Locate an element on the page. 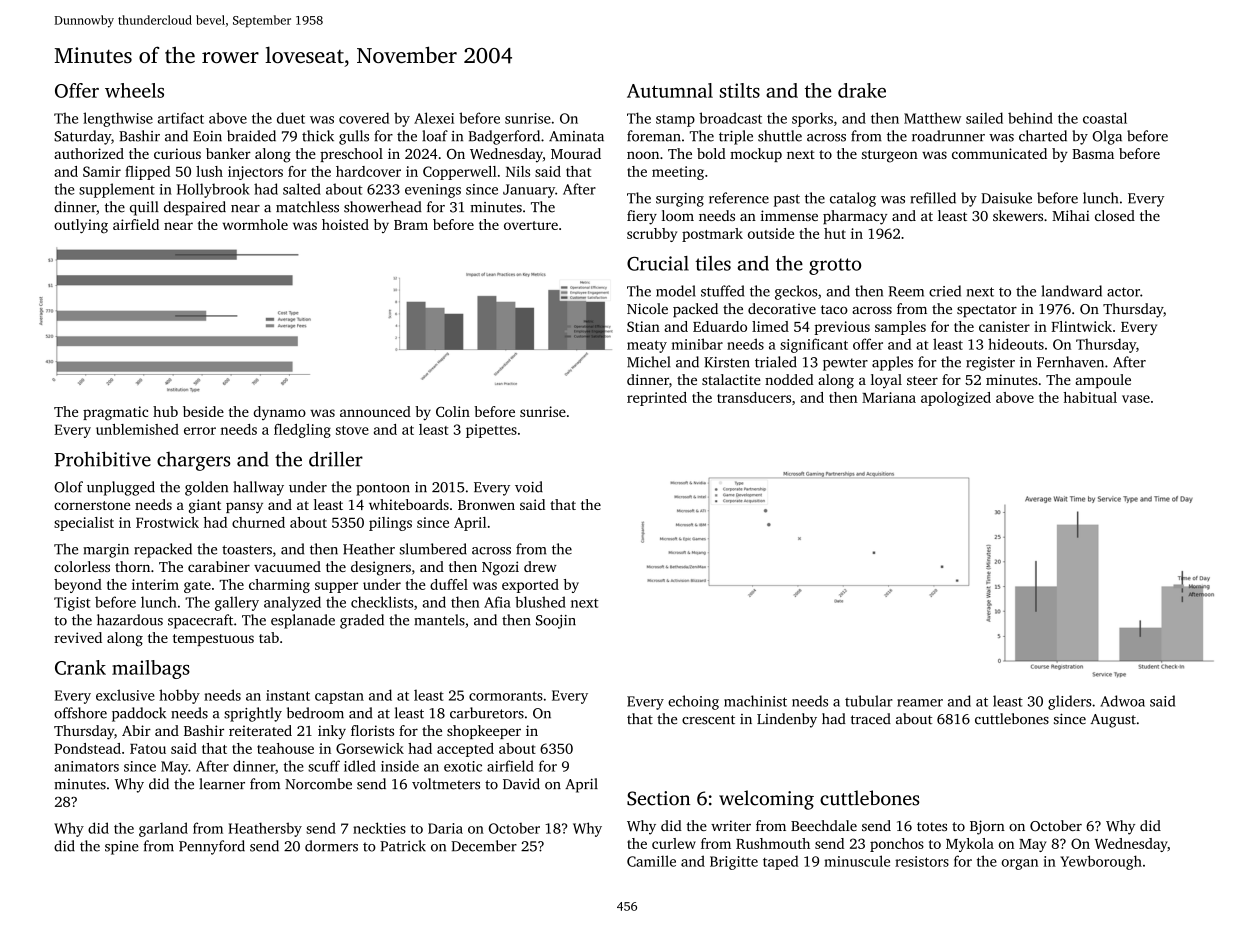 This page has width=1233, height=952. dynamo is located at coordinates (279, 413).
